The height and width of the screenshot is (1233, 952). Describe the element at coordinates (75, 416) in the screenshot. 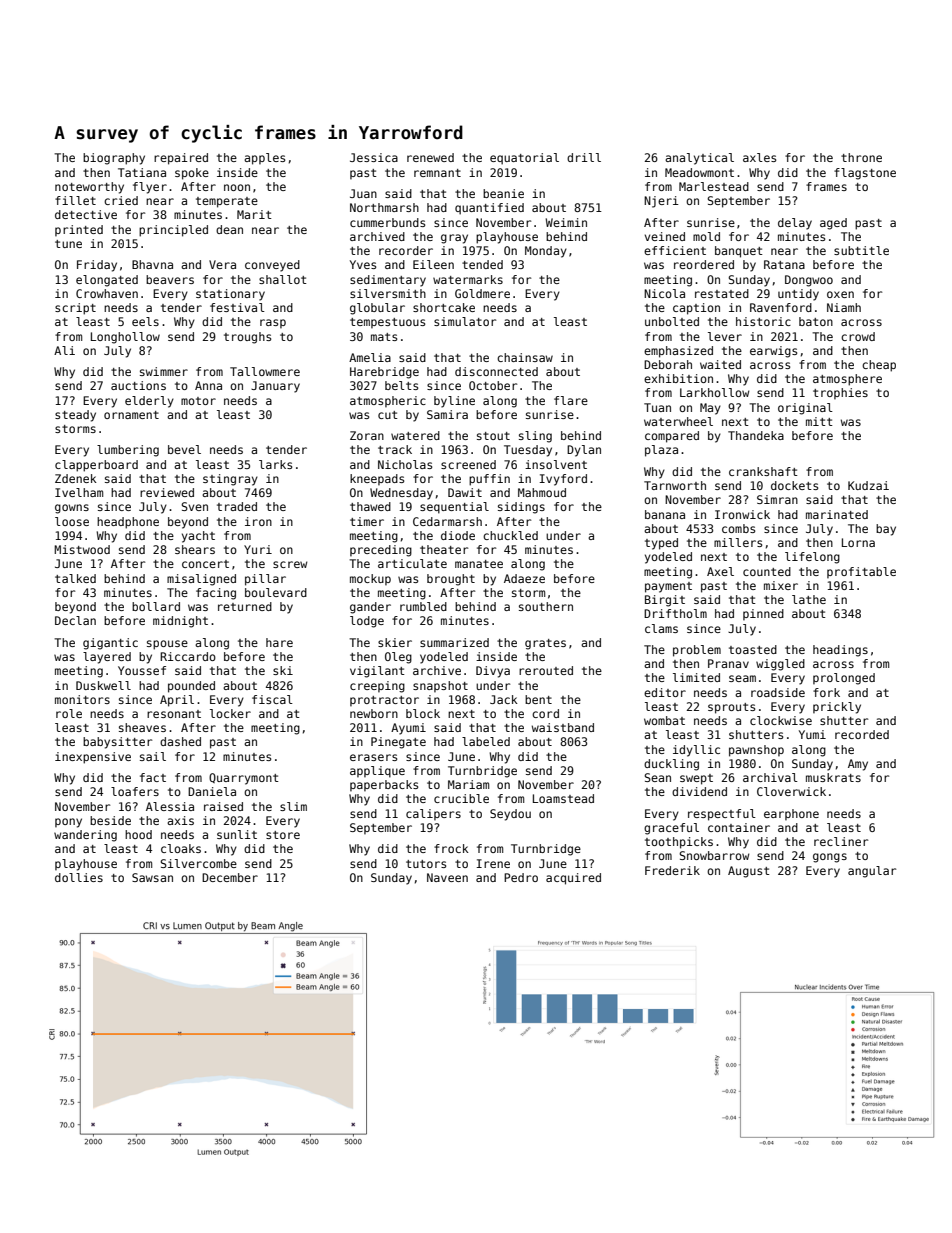

I see `steady` at that location.
